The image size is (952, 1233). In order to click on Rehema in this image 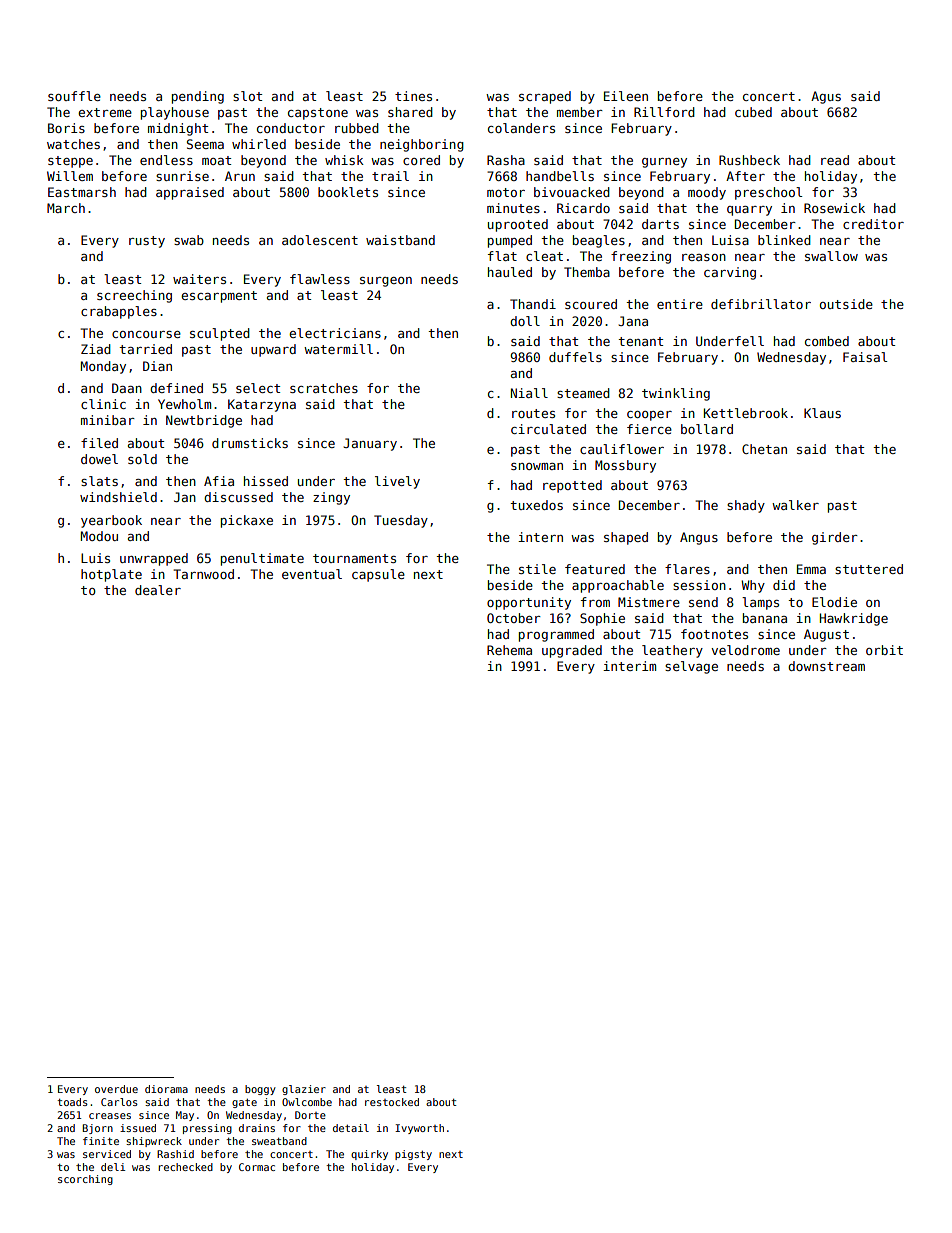, I will do `click(509, 650)`.
